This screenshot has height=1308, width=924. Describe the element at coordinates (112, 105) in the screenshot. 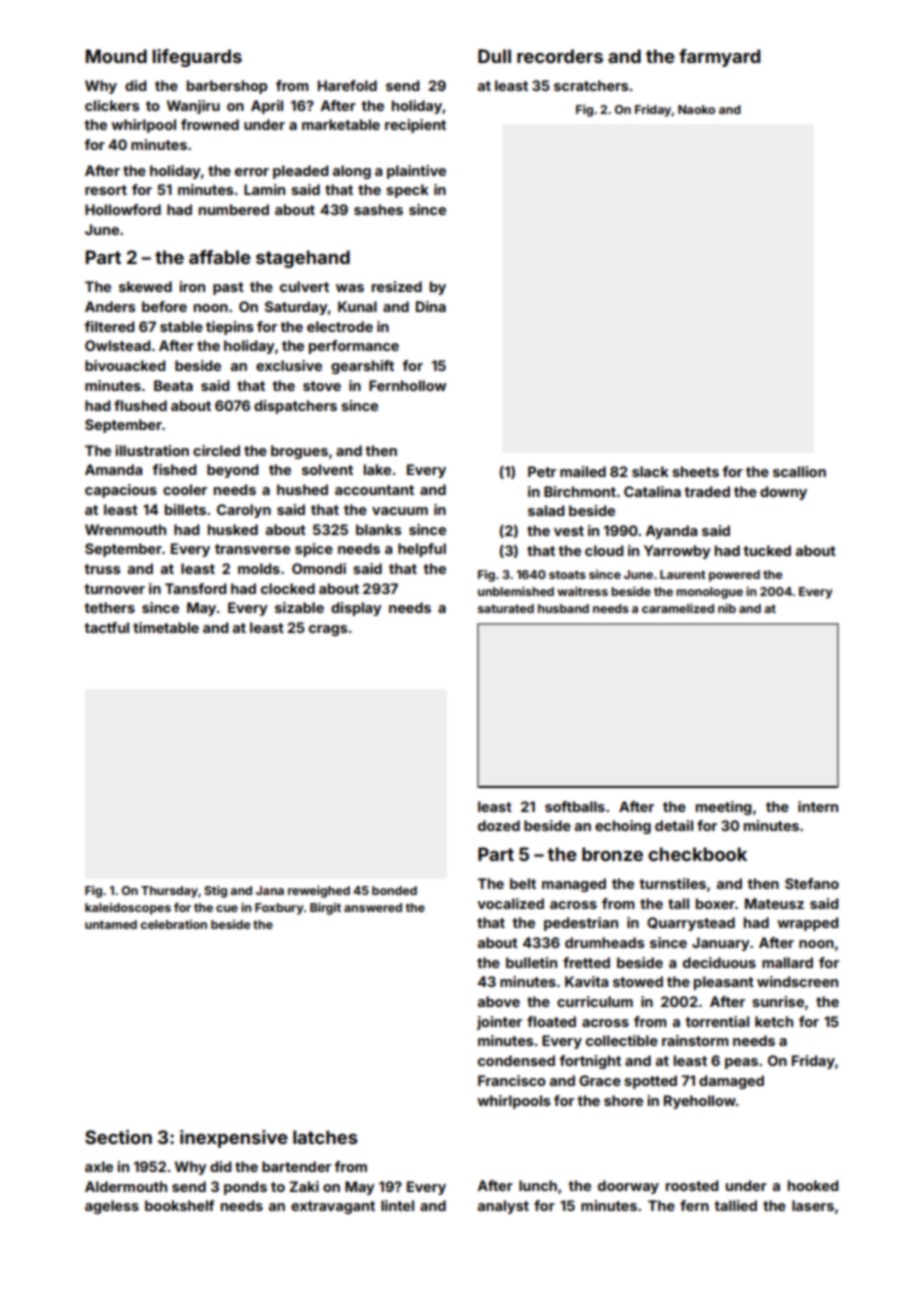

I see `clickers` at that location.
